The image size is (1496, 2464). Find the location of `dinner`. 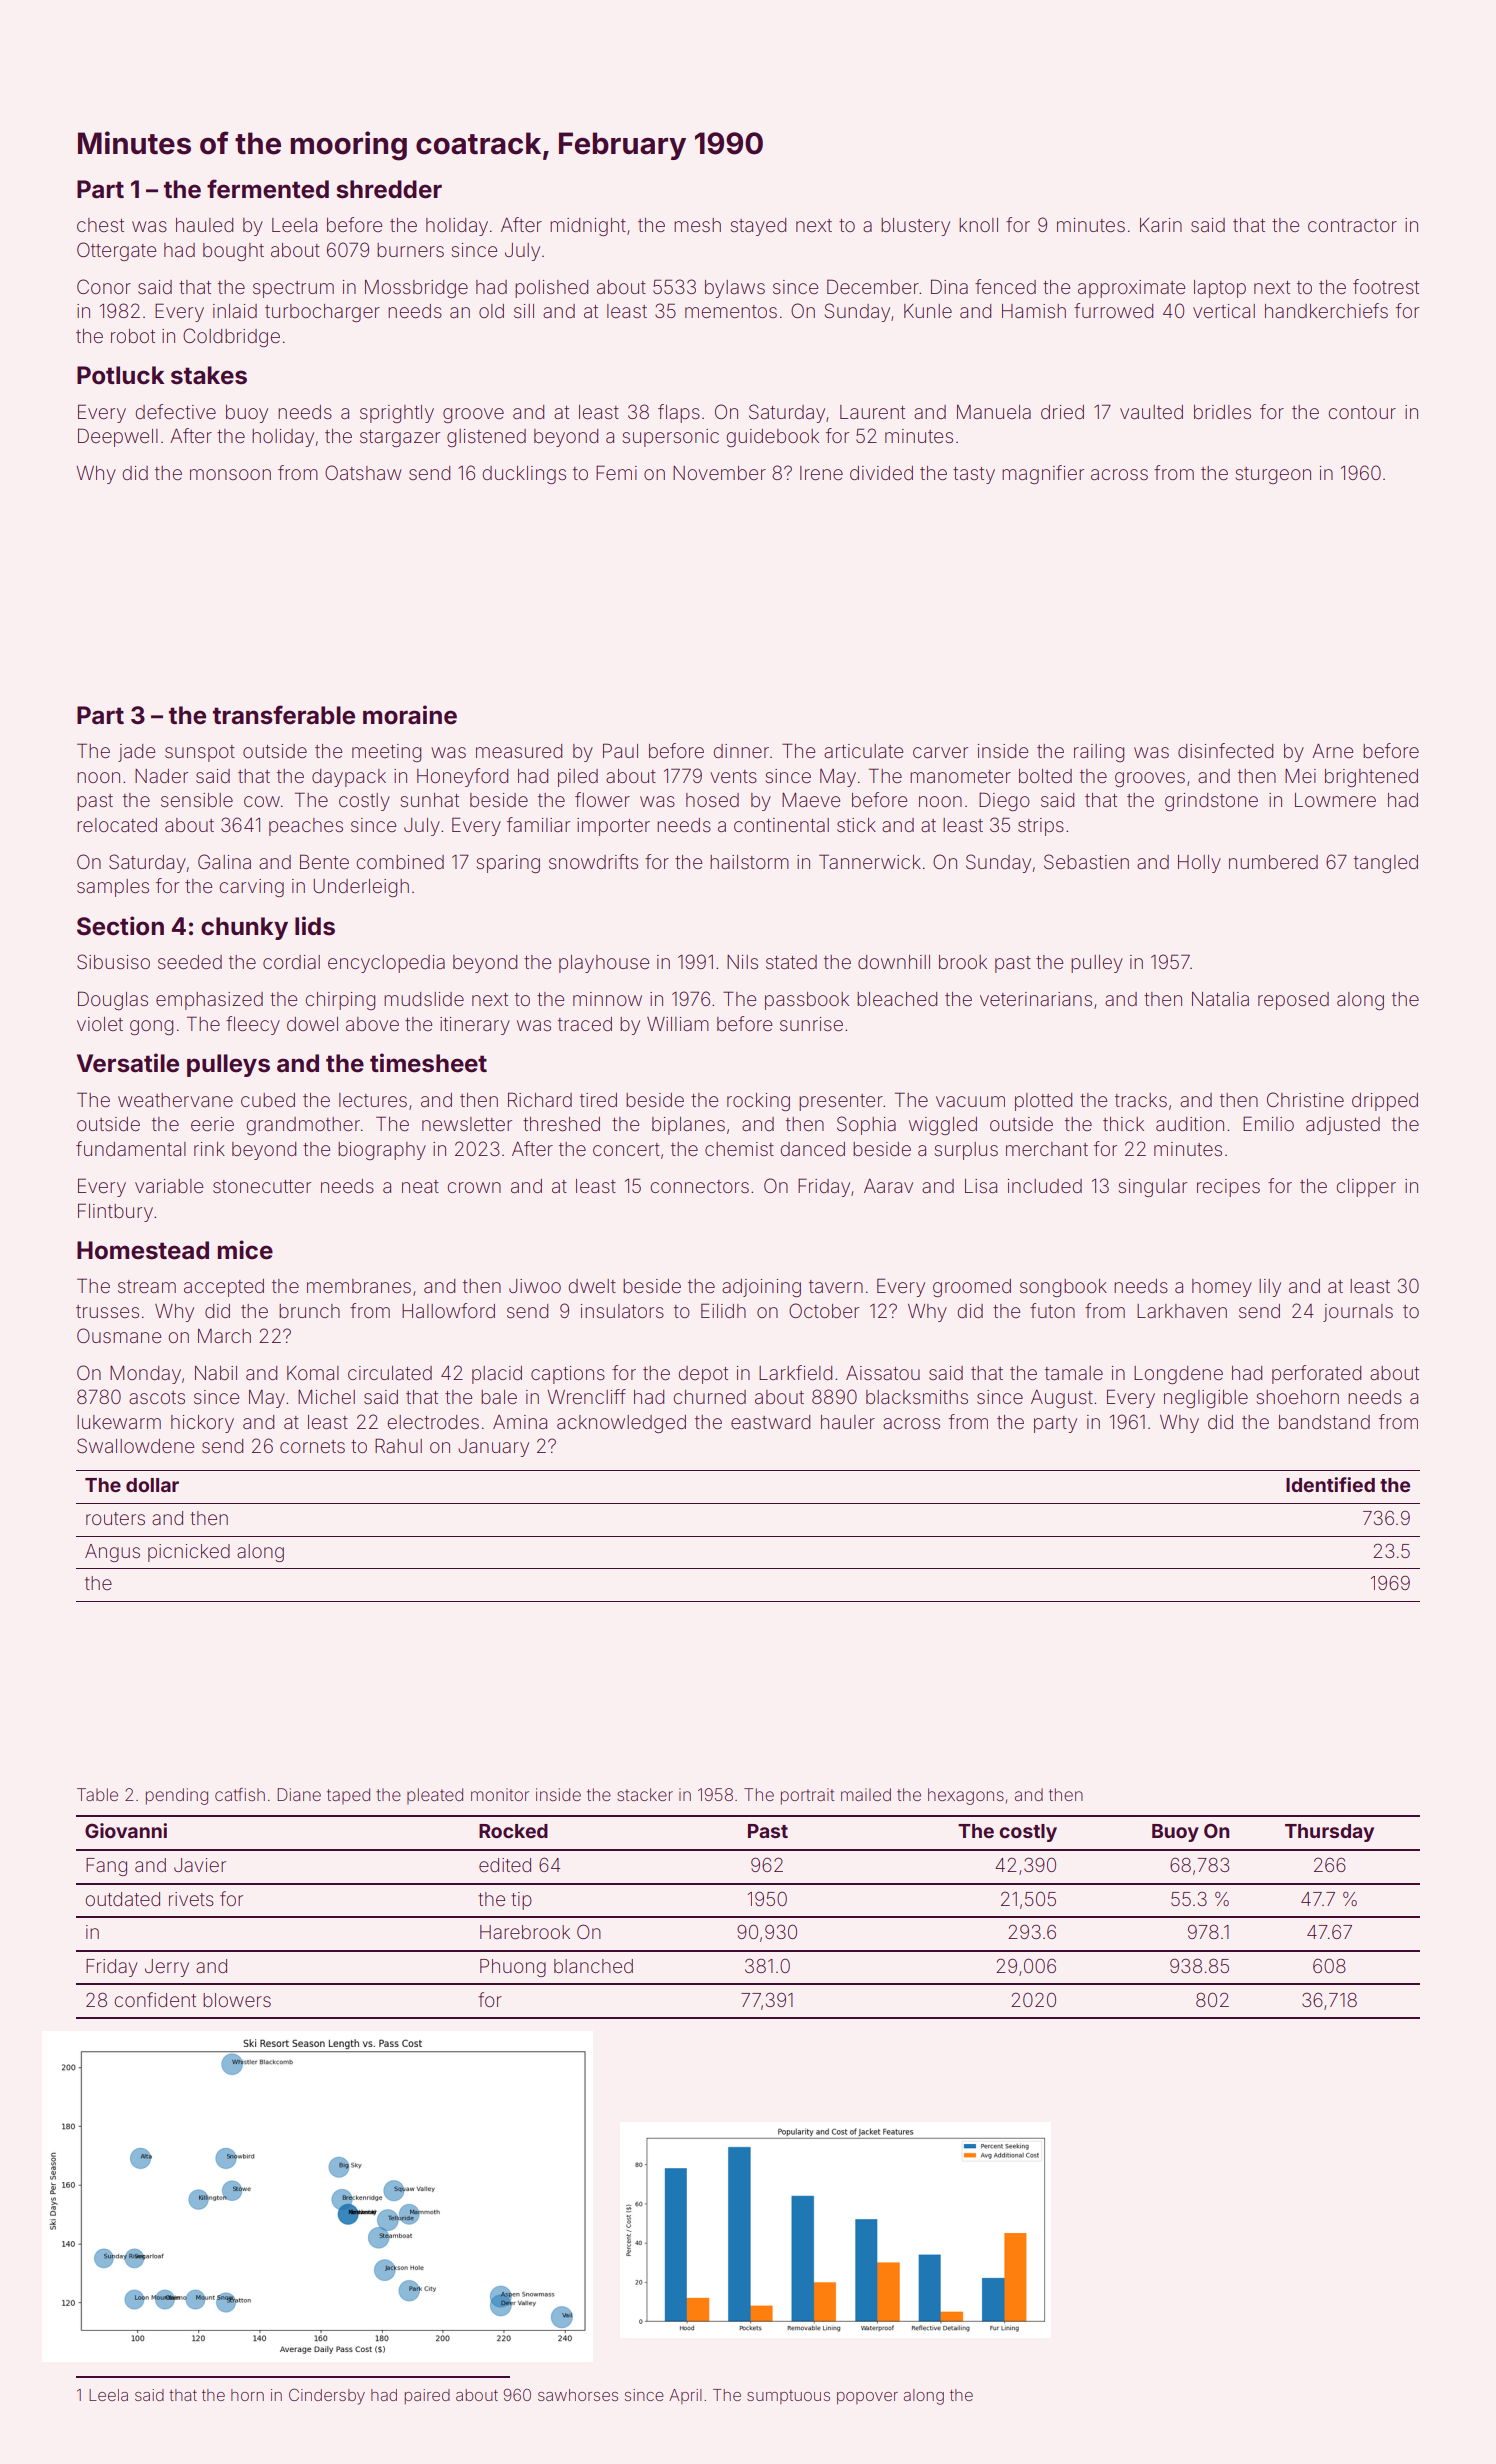

dinner is located at coordinates (741, 751).
